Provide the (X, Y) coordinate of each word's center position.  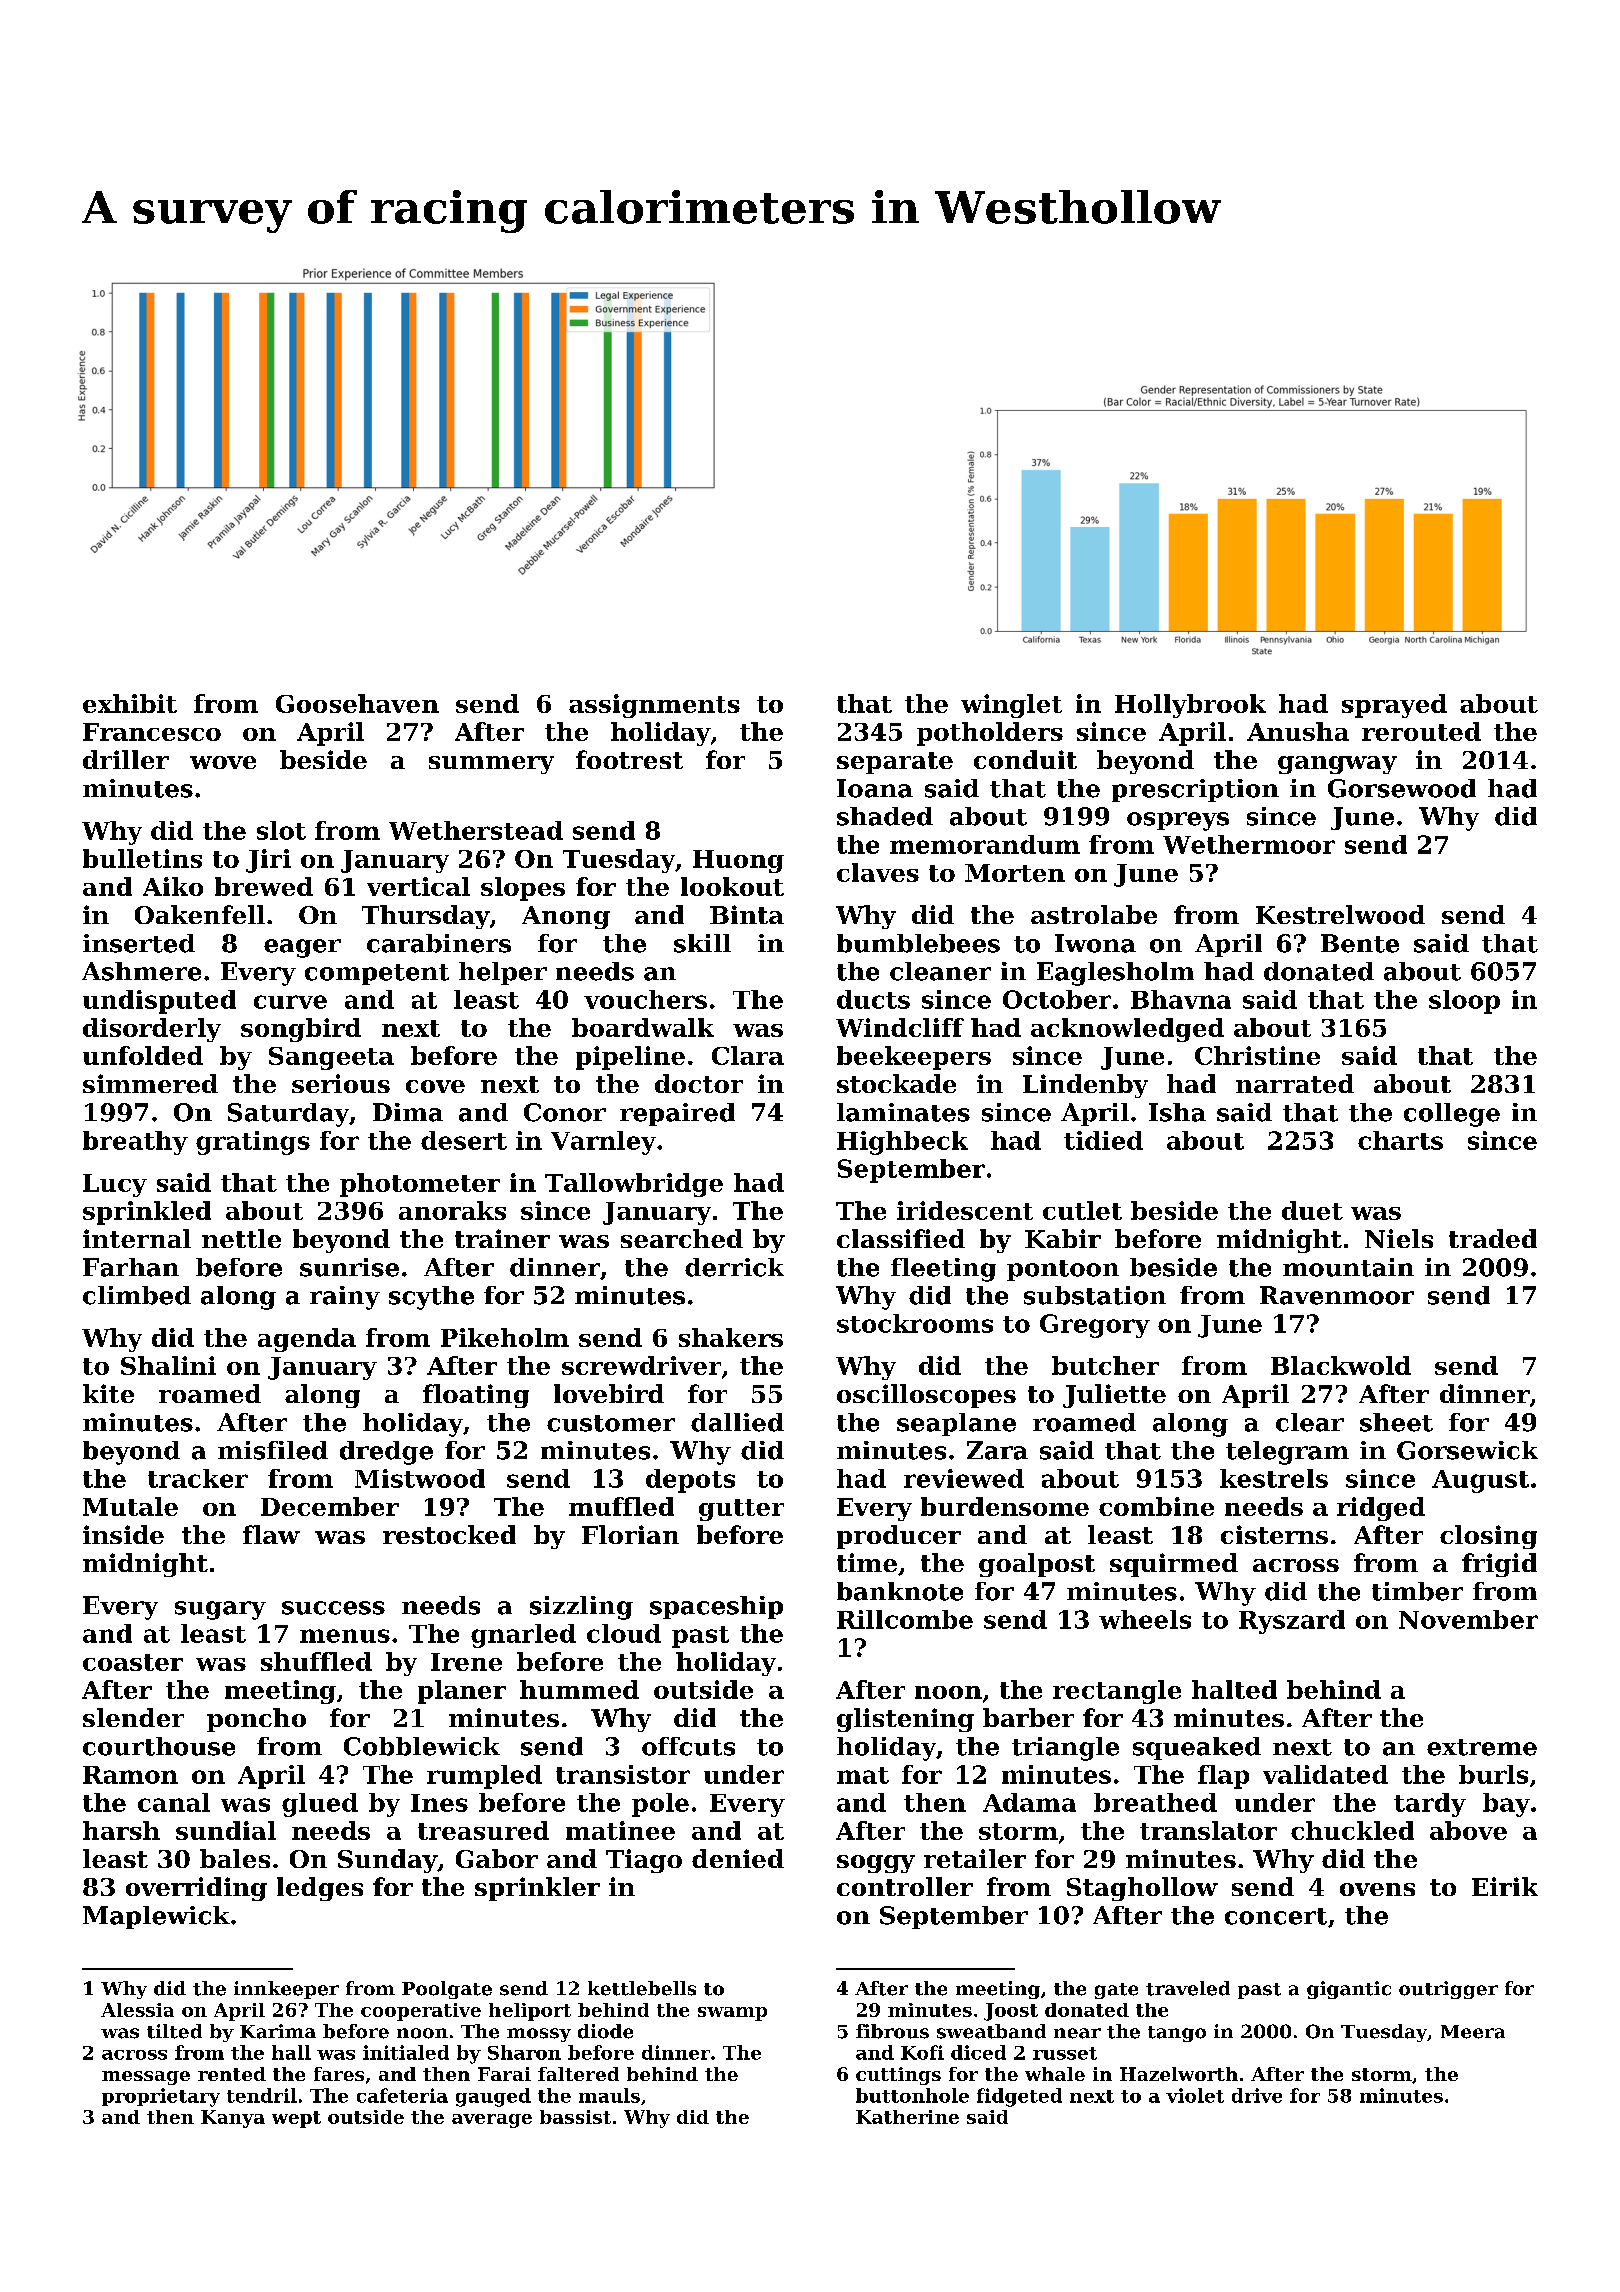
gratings (253, 1143)
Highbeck (902, 1143)
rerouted (1421, 731)
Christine (1257, 1055)
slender (133, 1717)
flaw (271, 1534)
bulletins (142, 858)
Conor (565, 1112)
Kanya (233, 2119)
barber (1028, 1717)
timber (1417, 1591)
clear (1310, 1422)
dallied (737, 1422)
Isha (1177, 1112)
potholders (990, 734)
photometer (420, 1185)
